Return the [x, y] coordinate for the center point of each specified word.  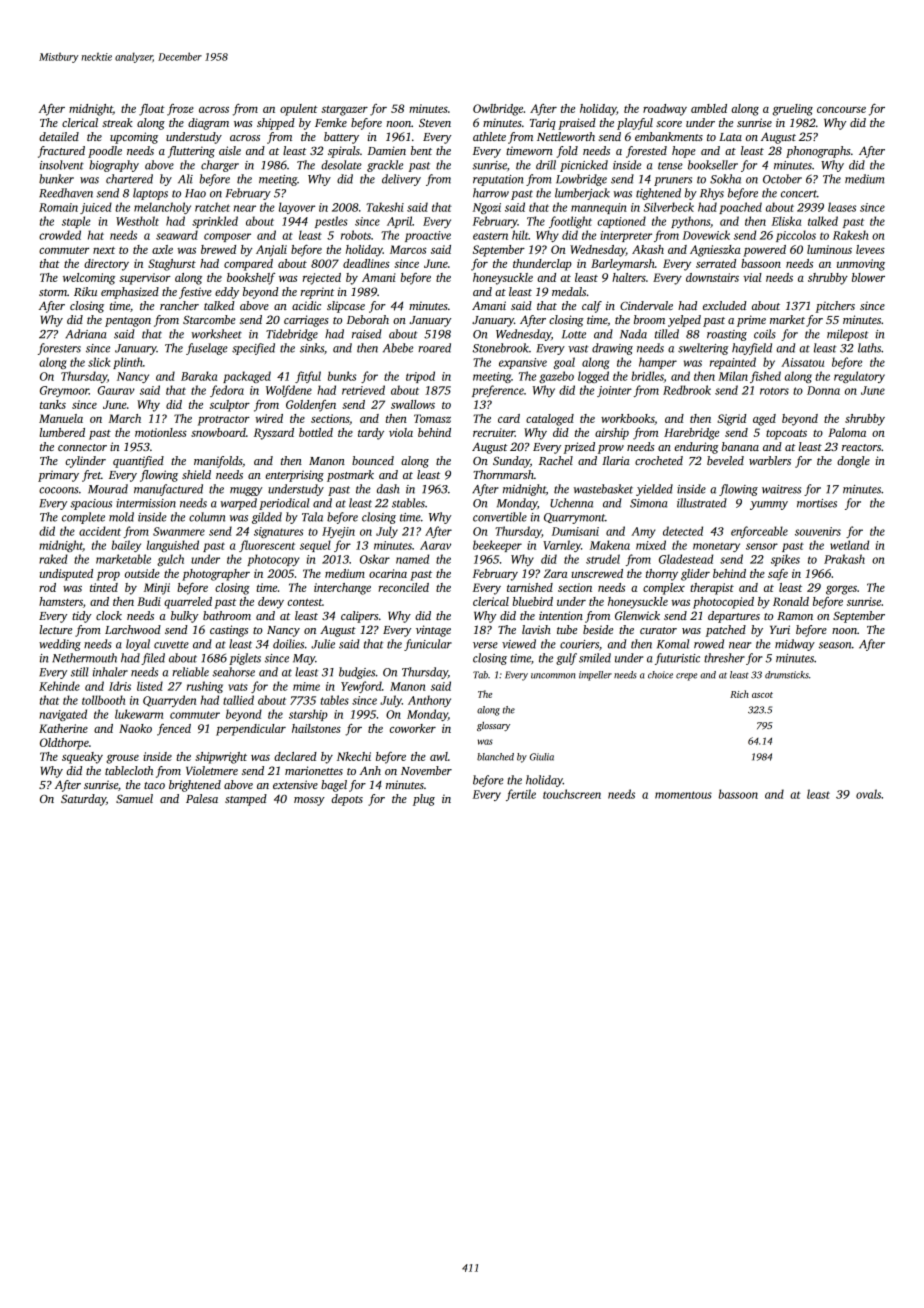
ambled [709, 108]
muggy [246, 491]
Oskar [375, 559]
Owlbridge [498, 110]
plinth [128, 363]
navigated [63, 715]
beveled [725, 460]
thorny [662, 575]
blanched [495, 757]
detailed [59, 136]
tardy [371, 434]
